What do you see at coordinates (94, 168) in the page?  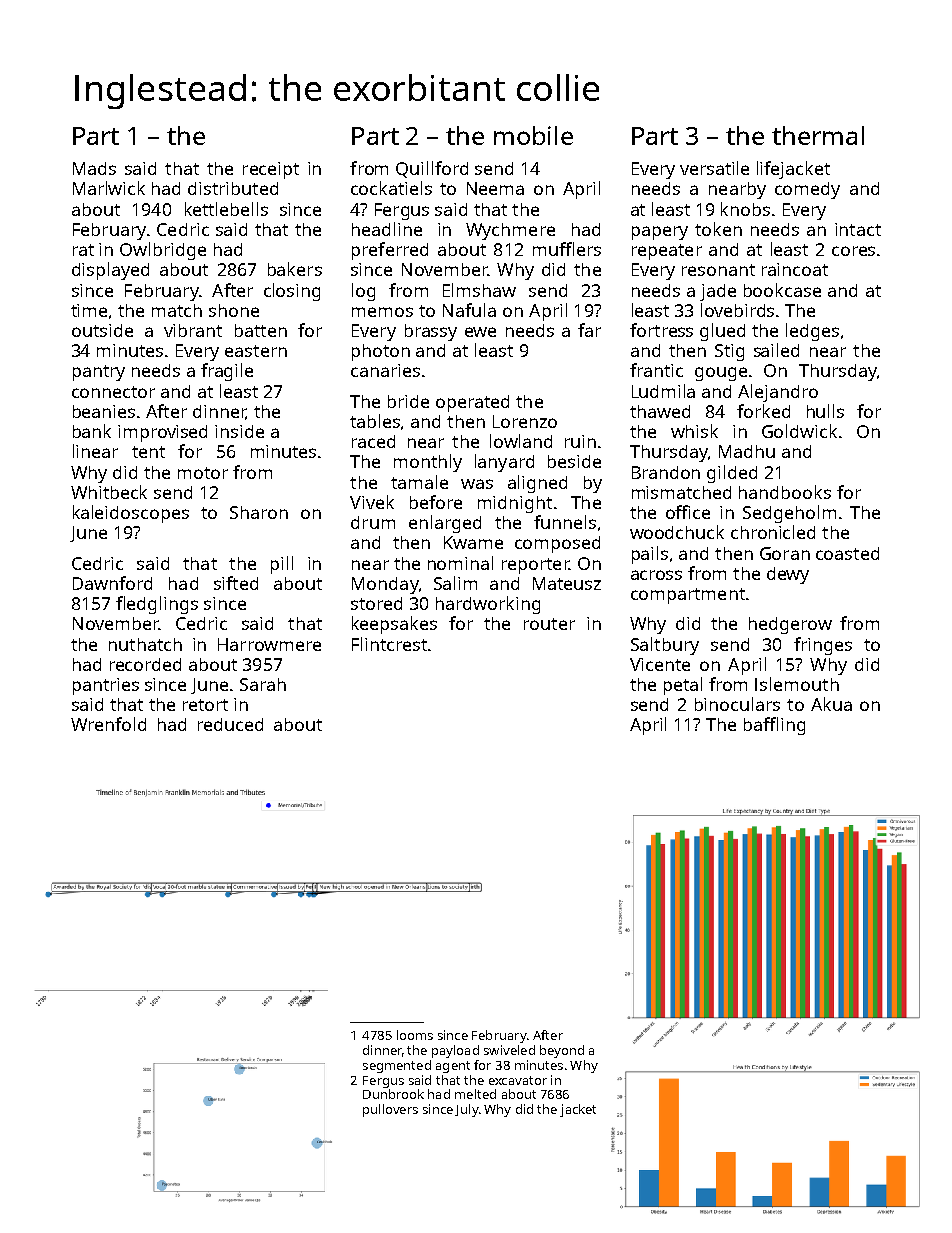 I see `Mads` at bounding box center [94, 168].
